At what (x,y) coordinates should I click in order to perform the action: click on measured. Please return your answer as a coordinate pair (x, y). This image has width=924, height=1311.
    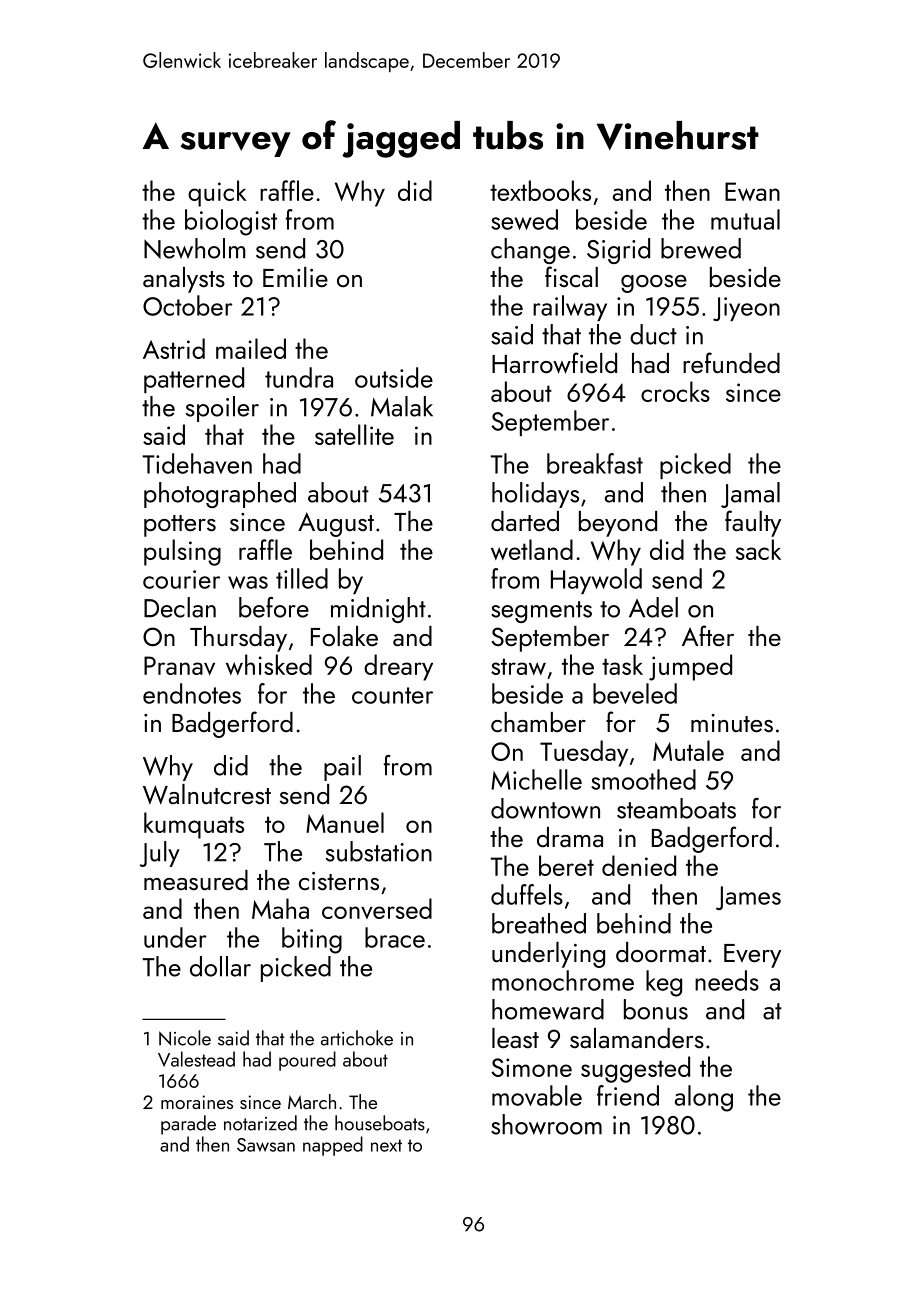
    Looking at the image, I should click on (196, 880).
